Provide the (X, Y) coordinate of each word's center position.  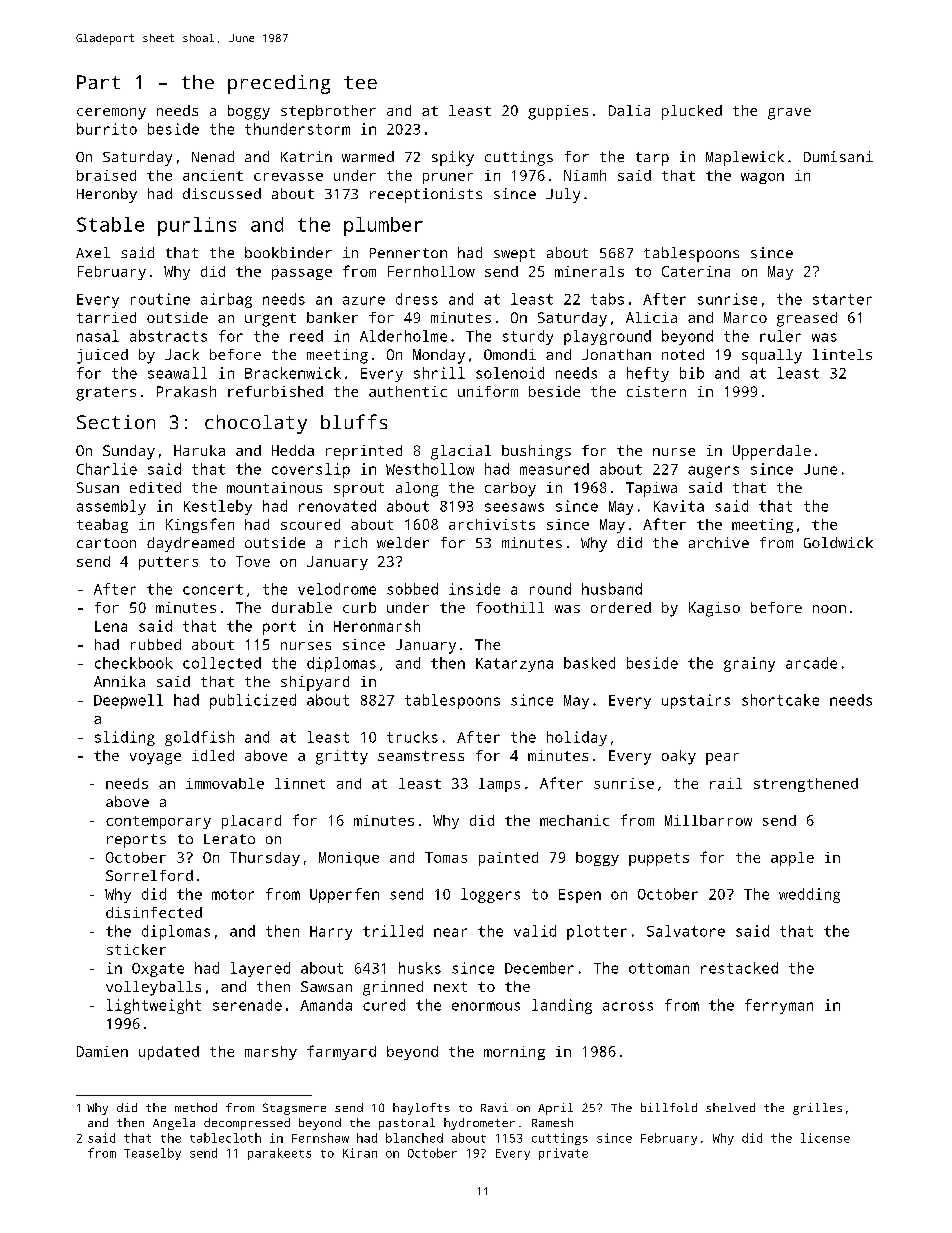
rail (726, 783)
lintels (842, 354)
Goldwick (838, 542)
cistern (656, 391)
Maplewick (745, 158)
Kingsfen (200, 525)
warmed (368, 156)
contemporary (158, 822)
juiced (102, 356)
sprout (359, 490)
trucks (412, 737)
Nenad (213, 156)
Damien (102, 1051)
